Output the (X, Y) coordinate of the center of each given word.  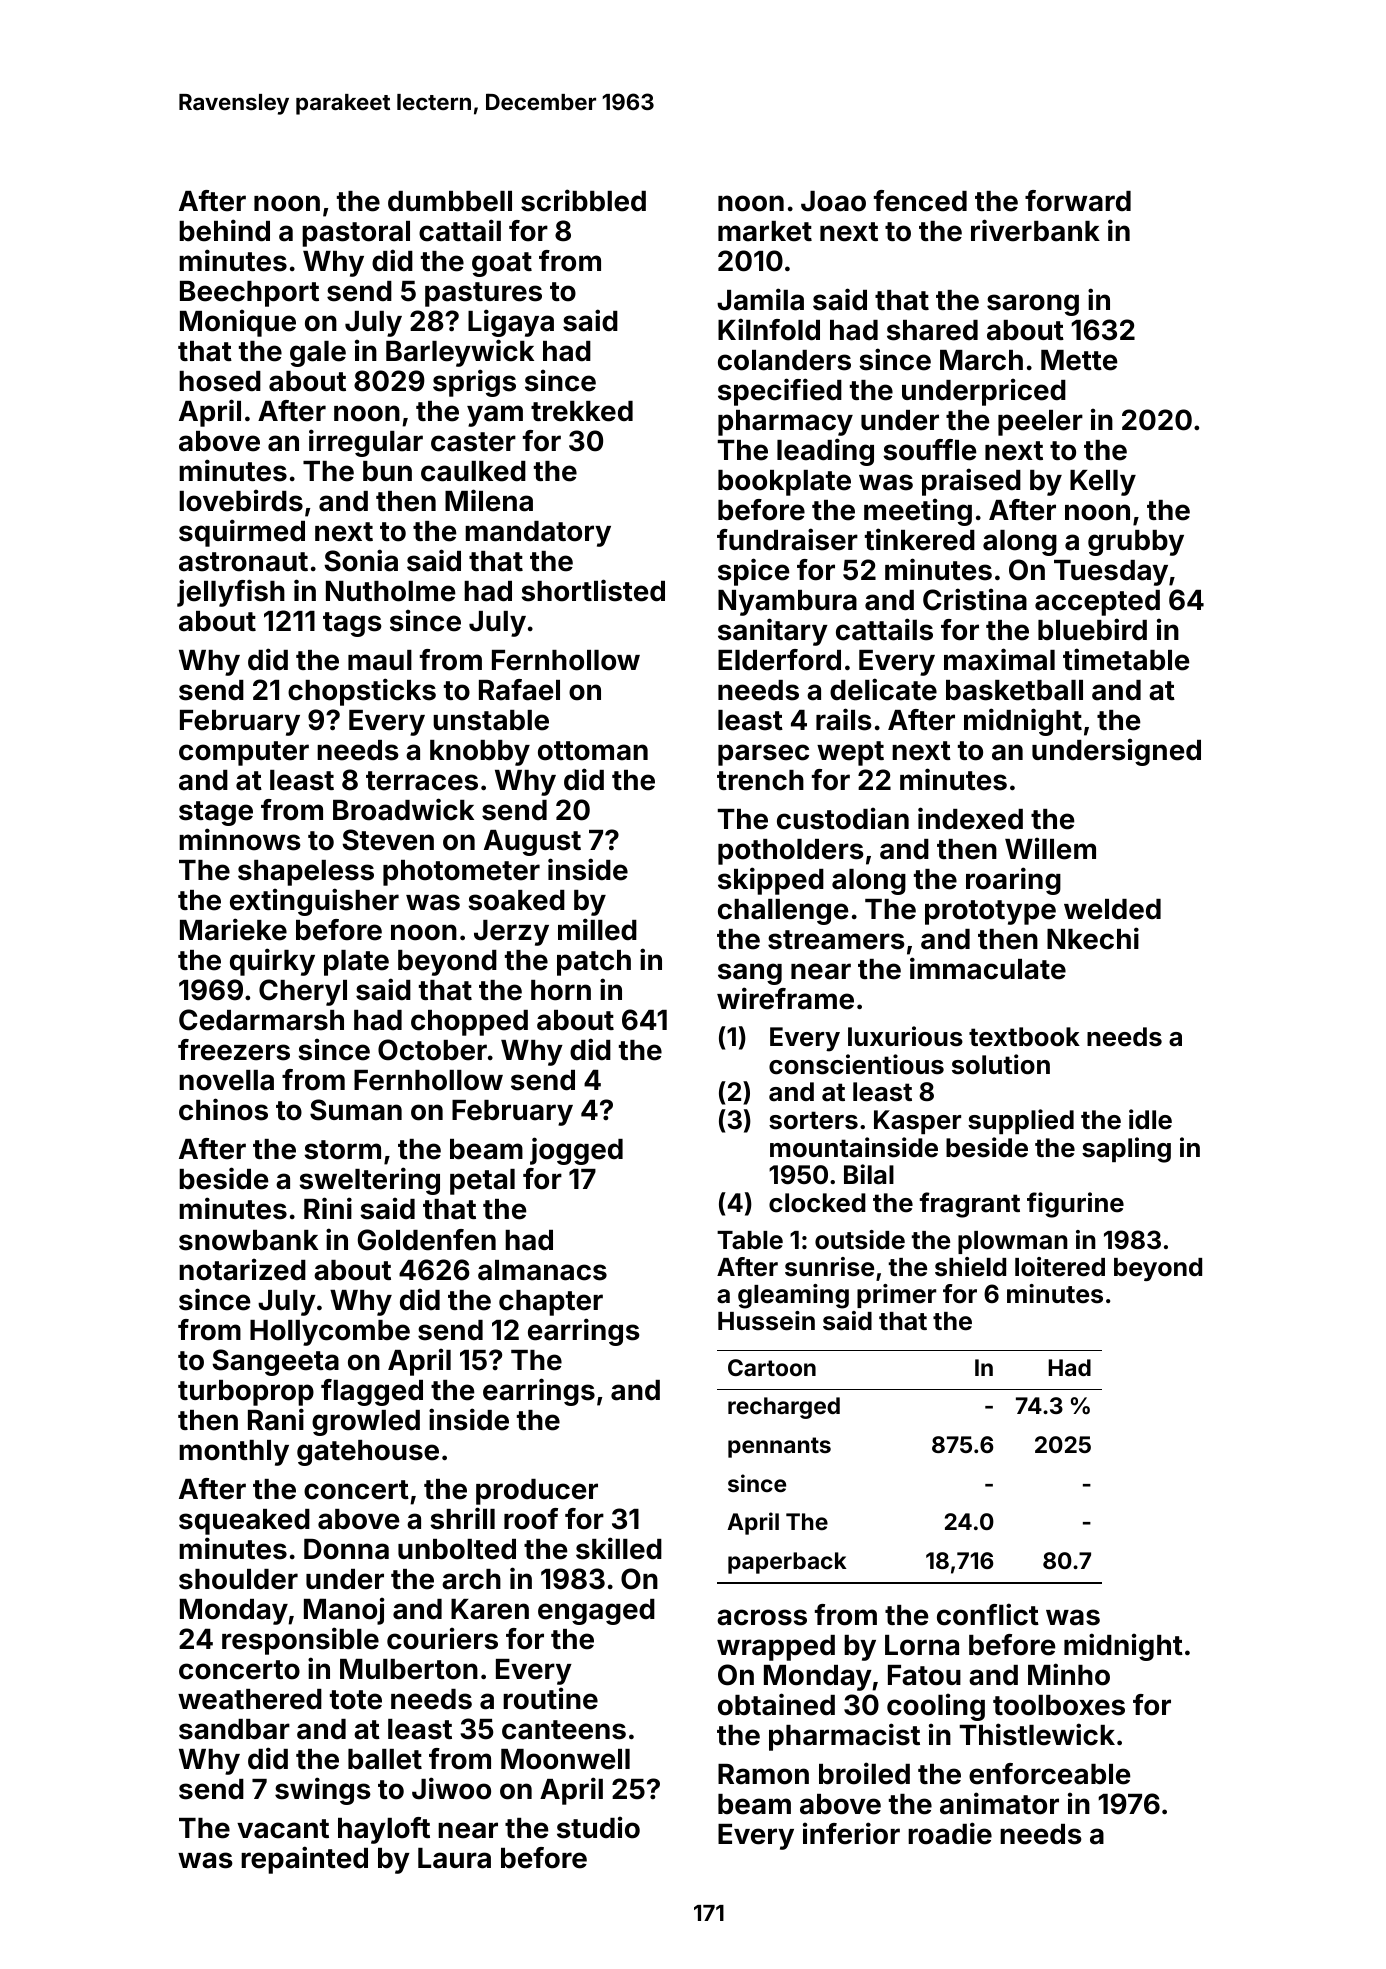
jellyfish (231, 593)
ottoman (593, 751)
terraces (422, 781)
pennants (779, 1447)
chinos (223, 1109)
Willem (1050, 848)
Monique (238, 323)
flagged (372, 1392)
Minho (1069, 1674)
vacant (283, 1829)
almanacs (542, 1270)
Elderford (779, 660)
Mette (1079, 360)
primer (896, 1296)
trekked (582, 411)
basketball (1014, 690)
